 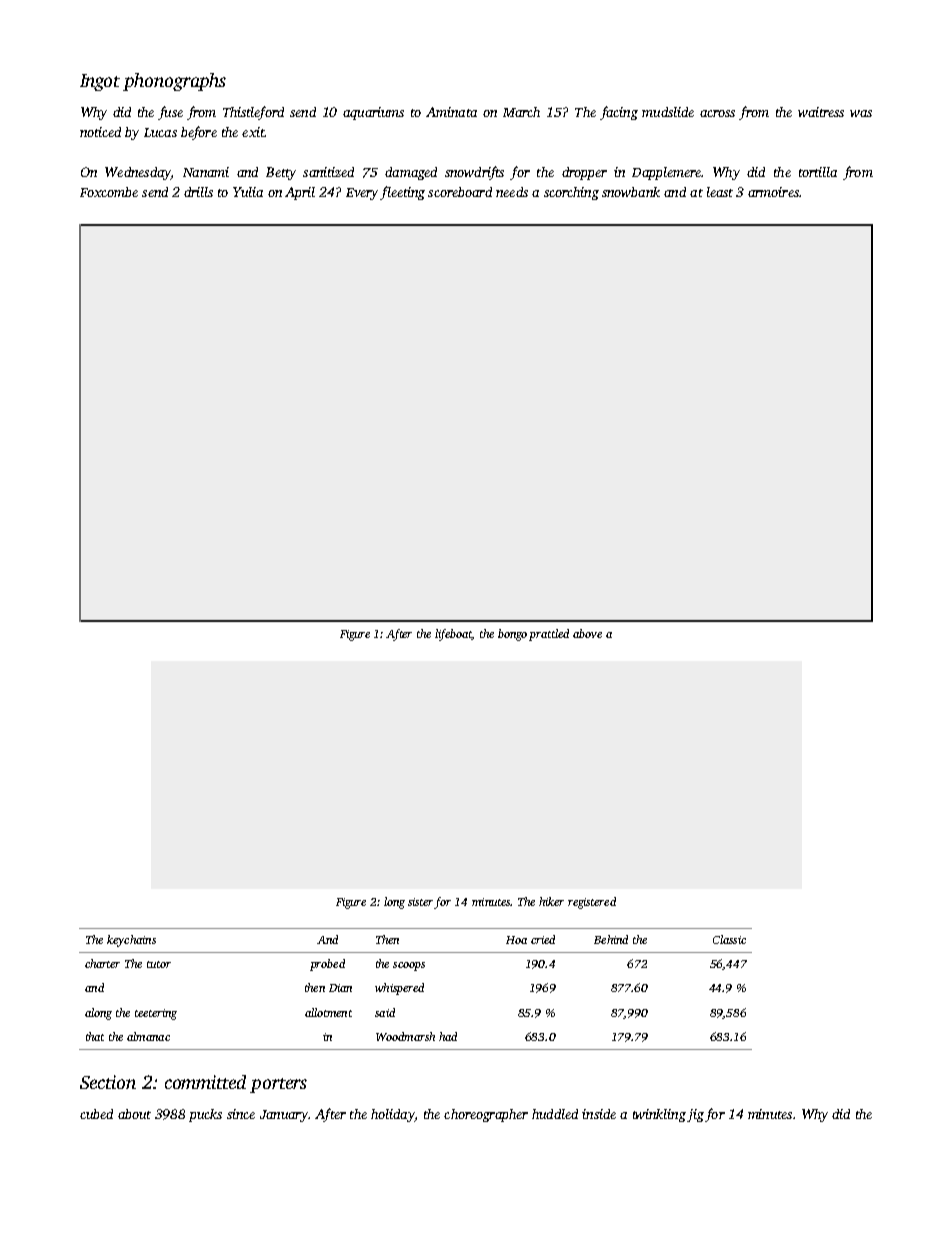 I want to click on Aminata, so click(x=451, y=112).
